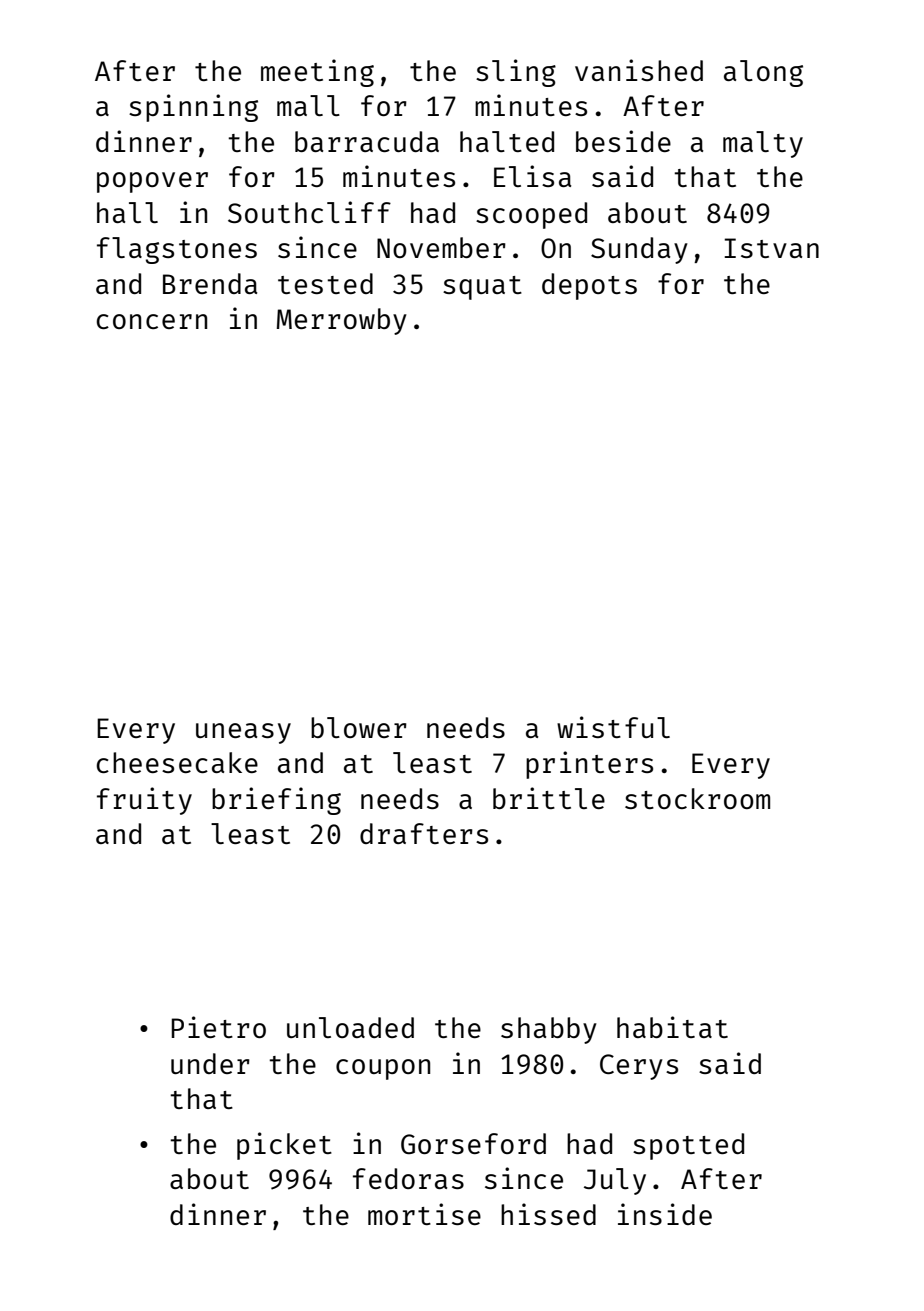 The height and width of the screenshot is (1311, 924). What do you see at coordinates (672, 1027) in the screenshot?
I see `habitat` at bounding box center [672, 1027].
